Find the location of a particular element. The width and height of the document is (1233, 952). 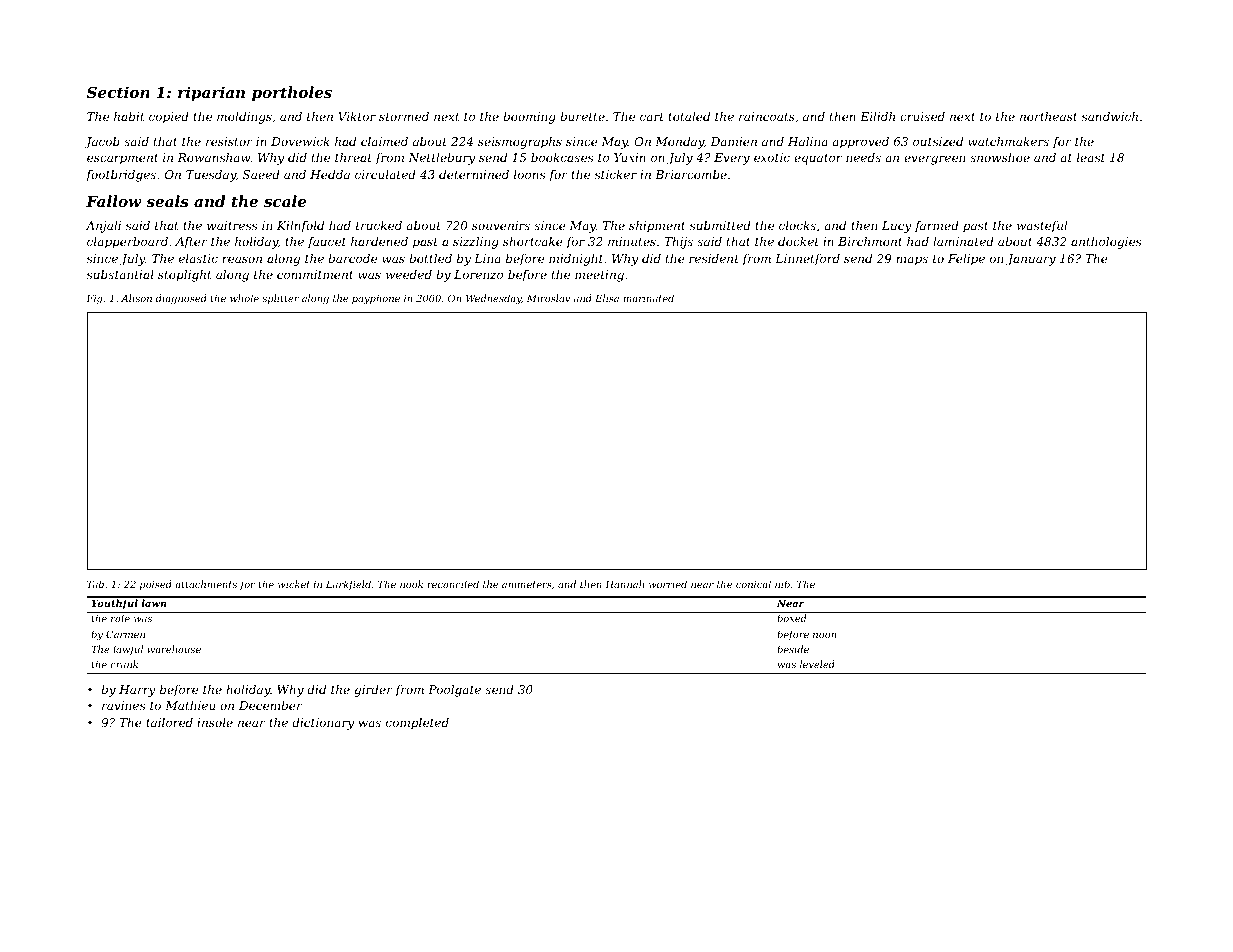

ammeters is located at coordinates (527, 584).
